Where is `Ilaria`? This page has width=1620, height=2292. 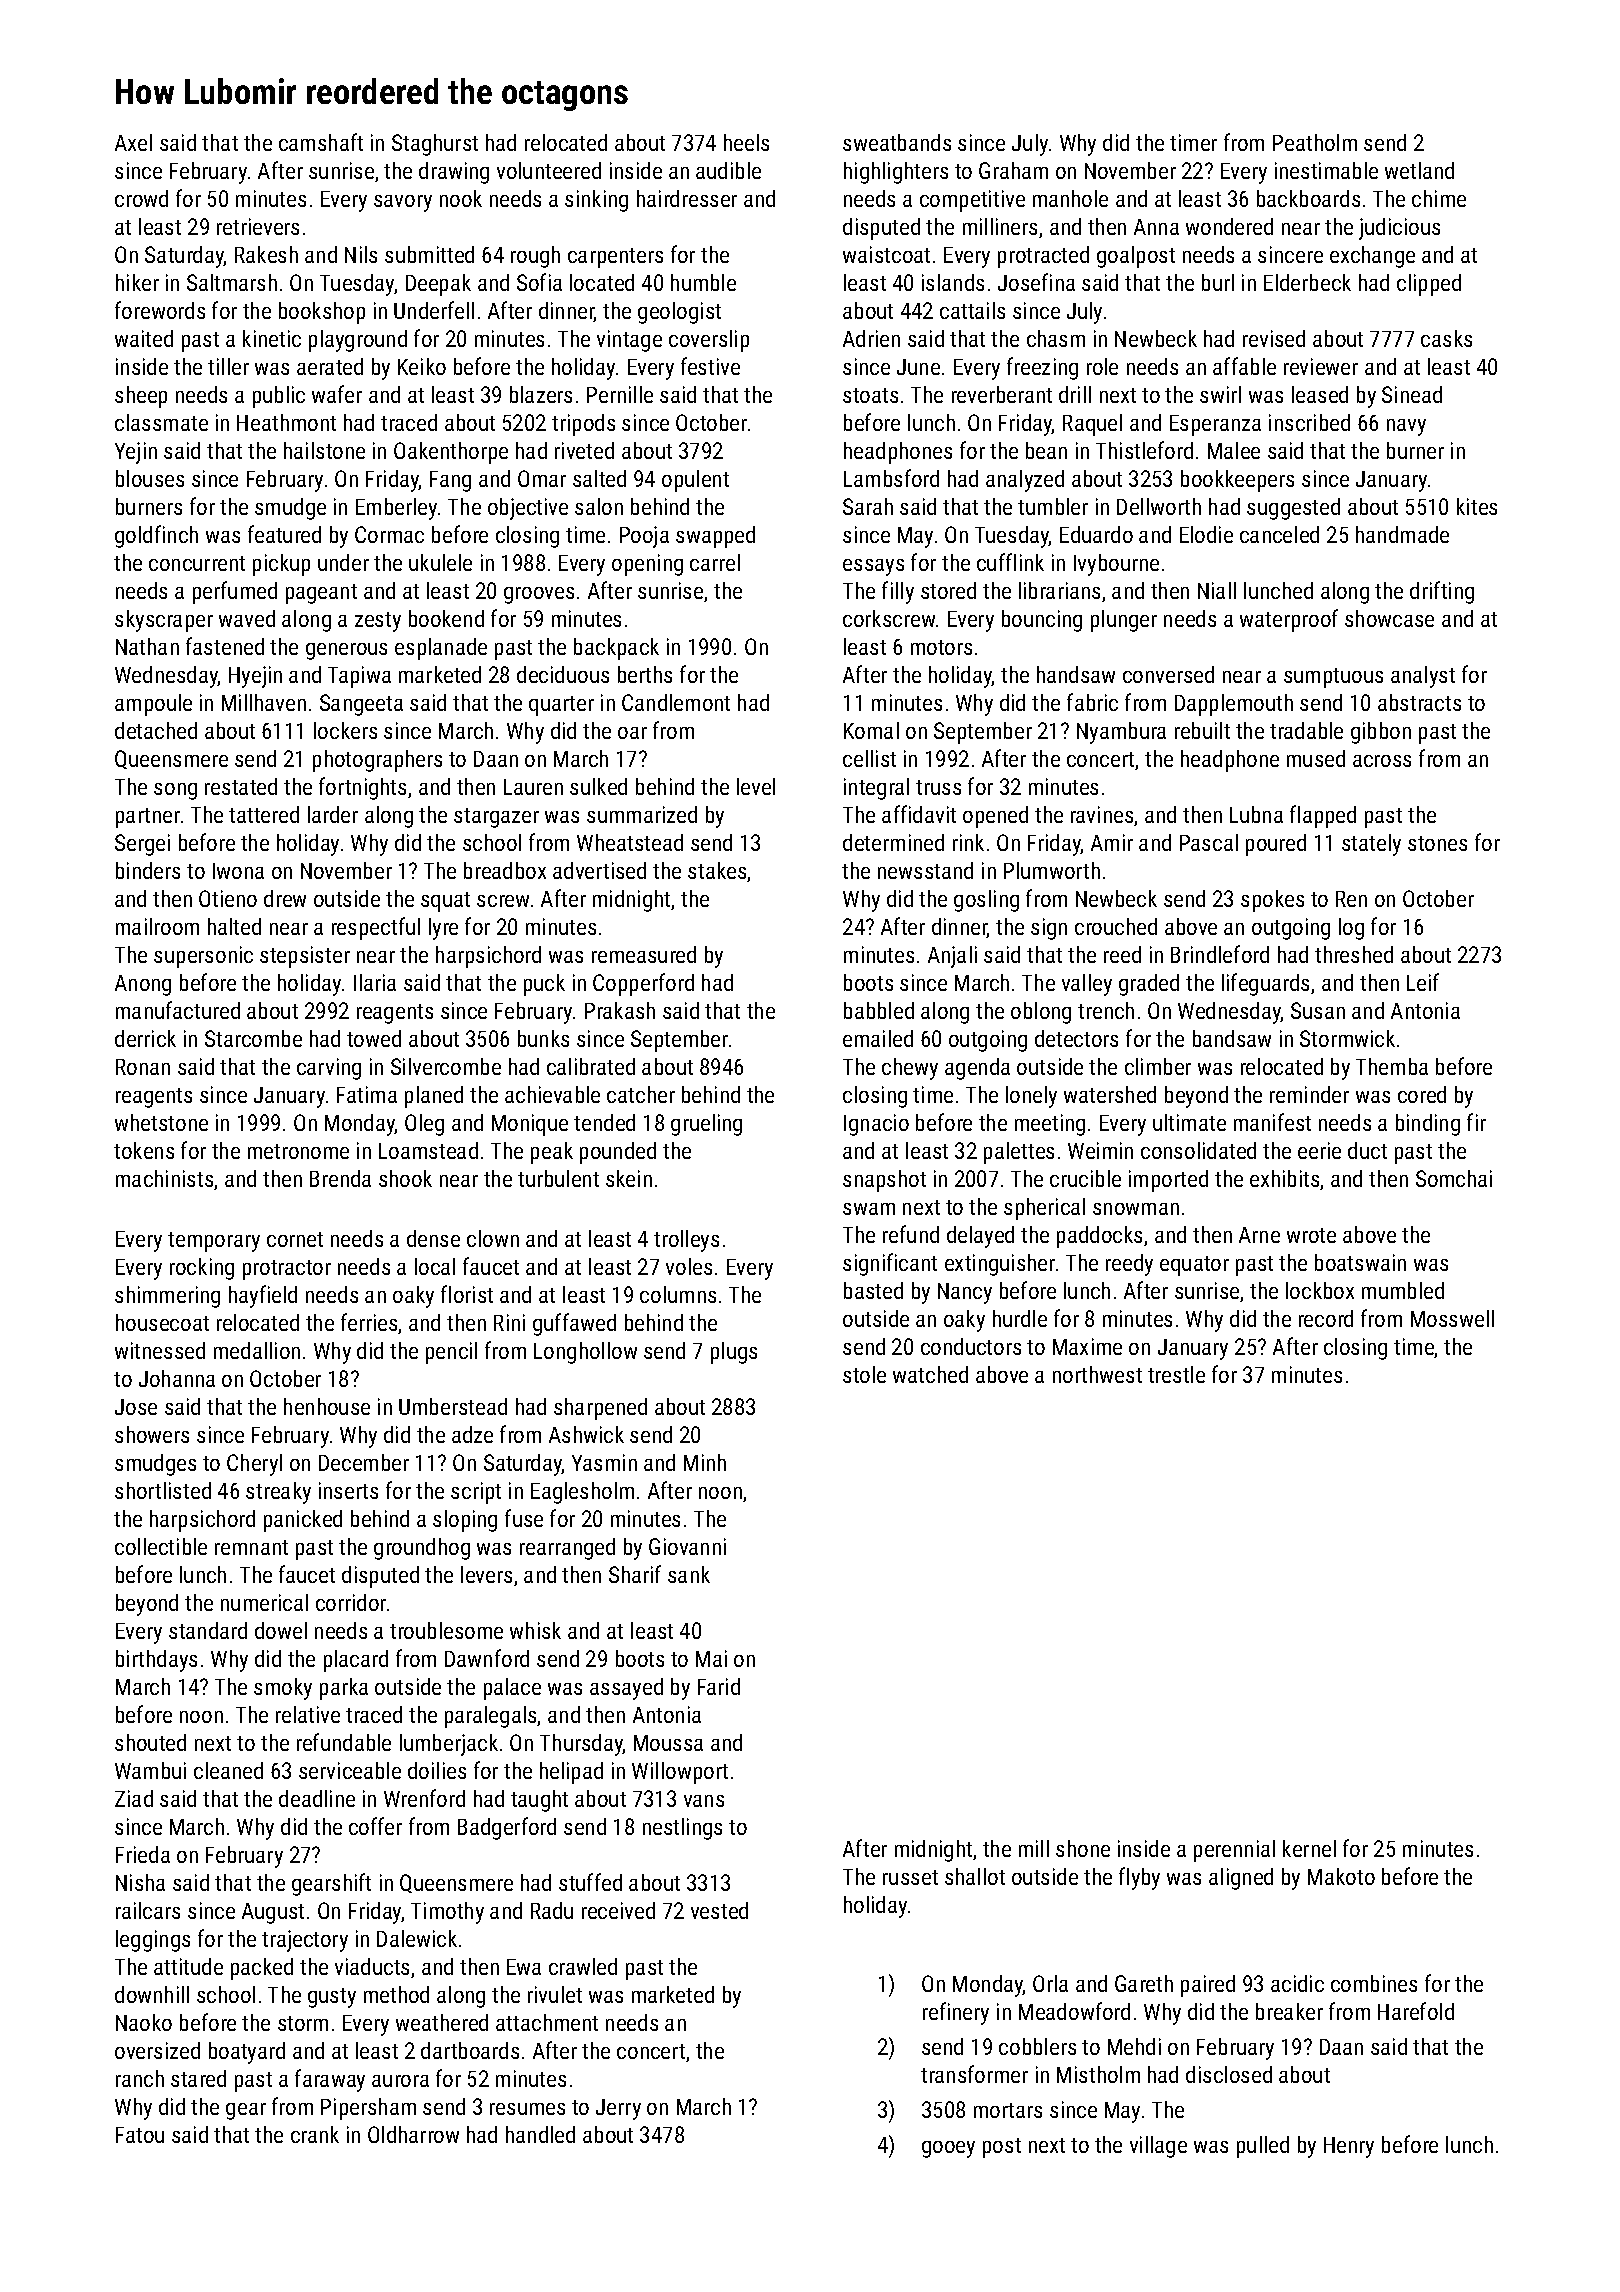
Ilaria is located at coordinates (375, 982).
